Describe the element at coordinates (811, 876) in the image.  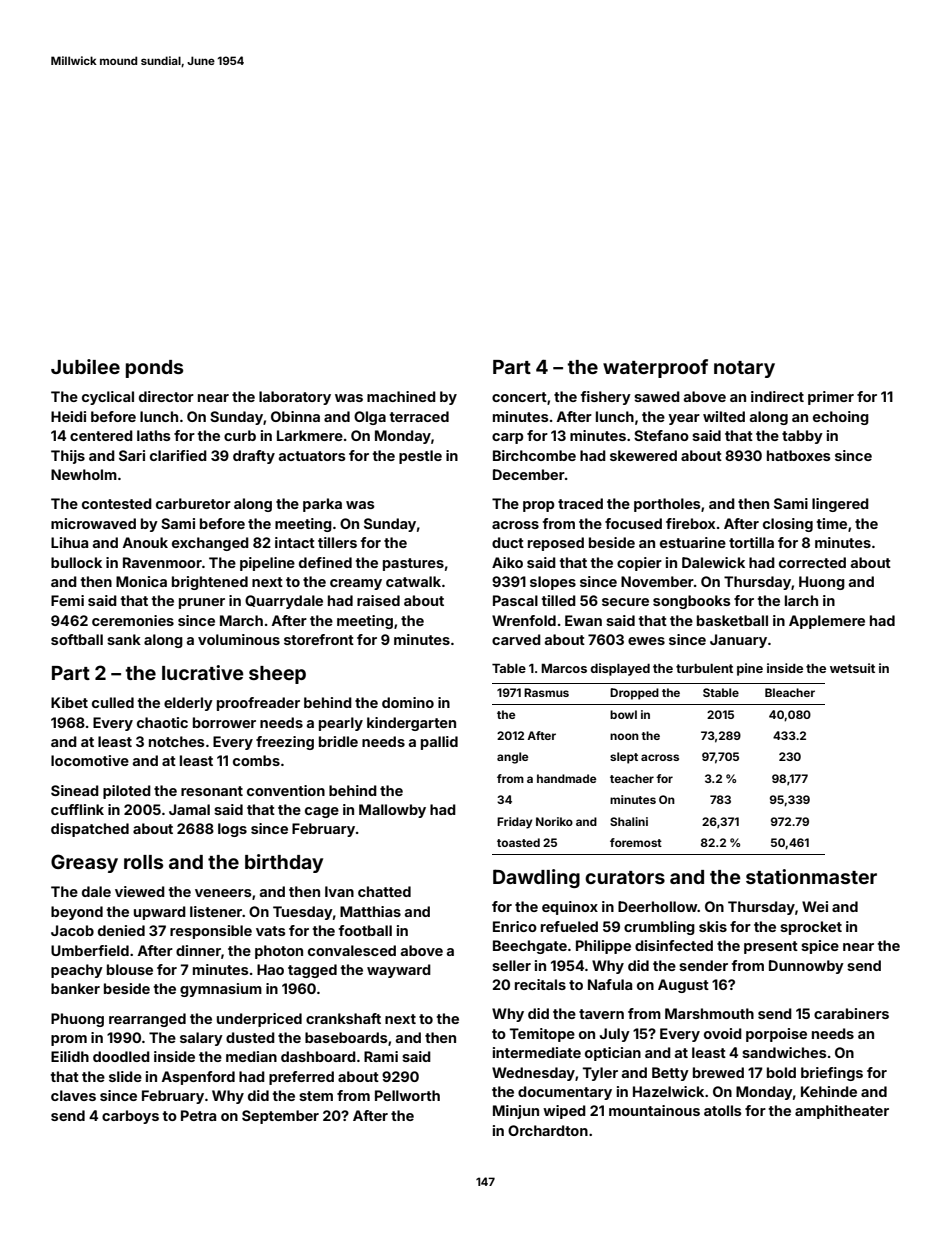
I see `stationmaster` at that location.
